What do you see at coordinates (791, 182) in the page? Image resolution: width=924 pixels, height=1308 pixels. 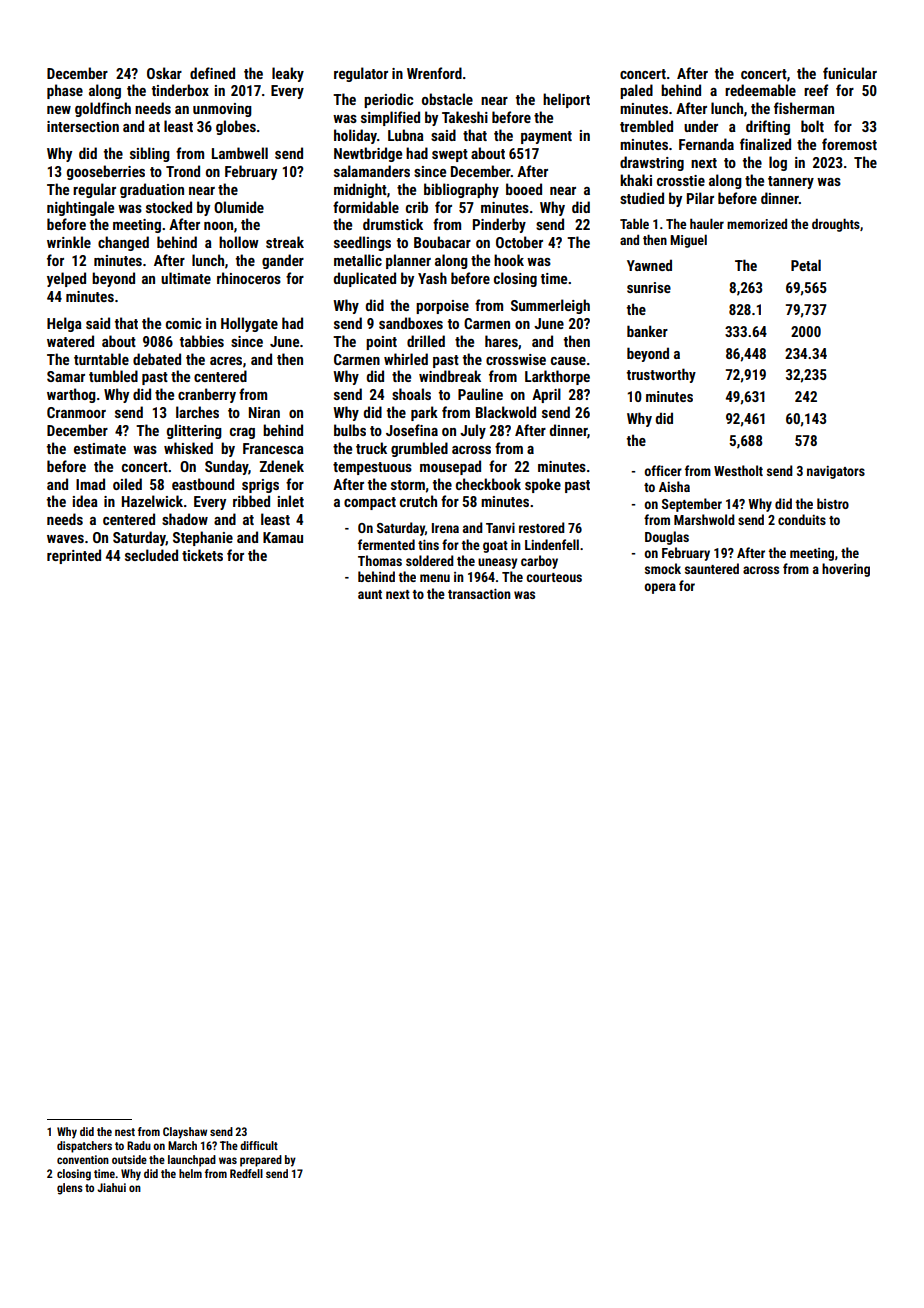 I see `tannery` at bounding box center [791, 182].
